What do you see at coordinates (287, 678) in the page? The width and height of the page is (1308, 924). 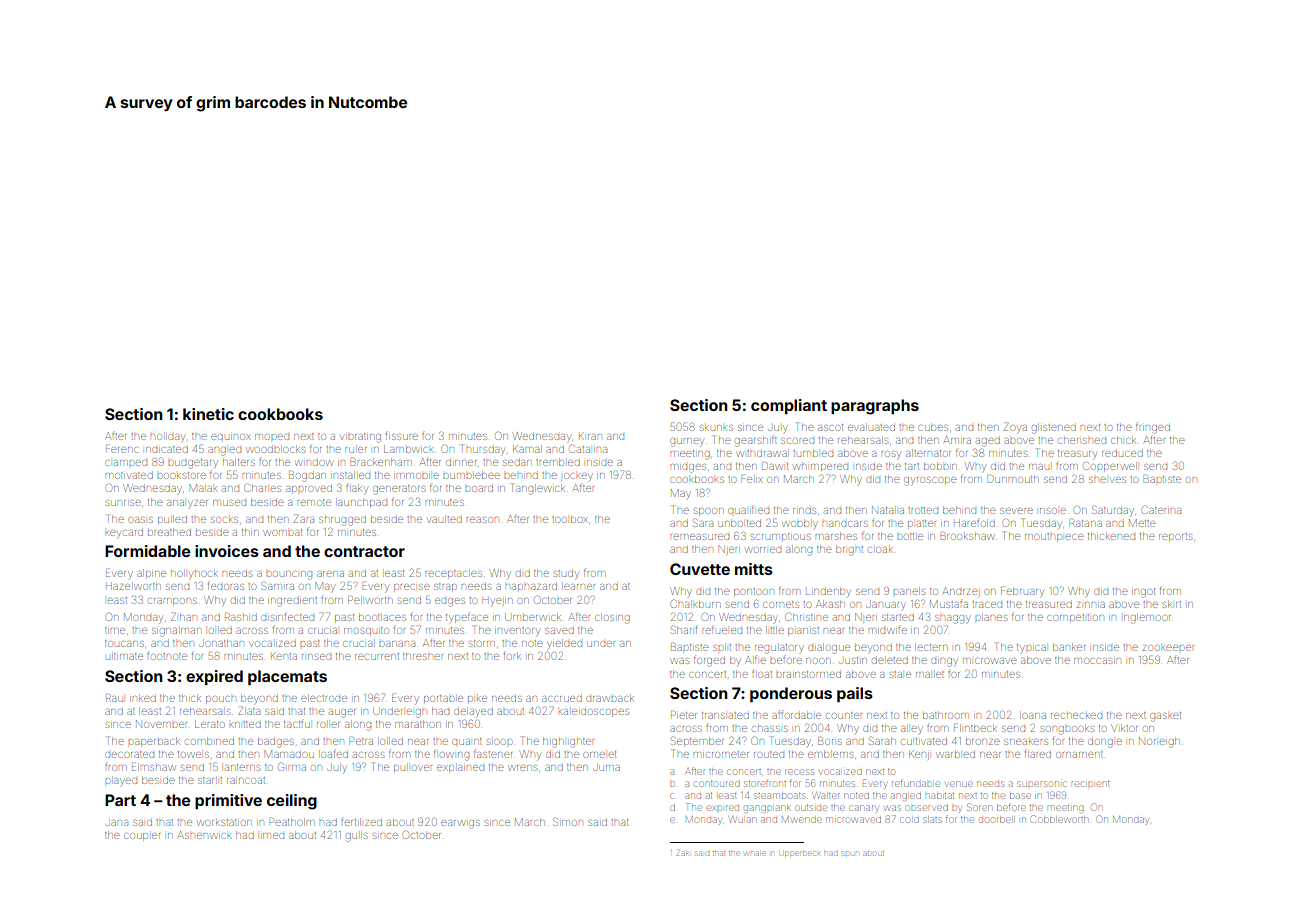 I see `placemats` at bounding box center [287, 678].
